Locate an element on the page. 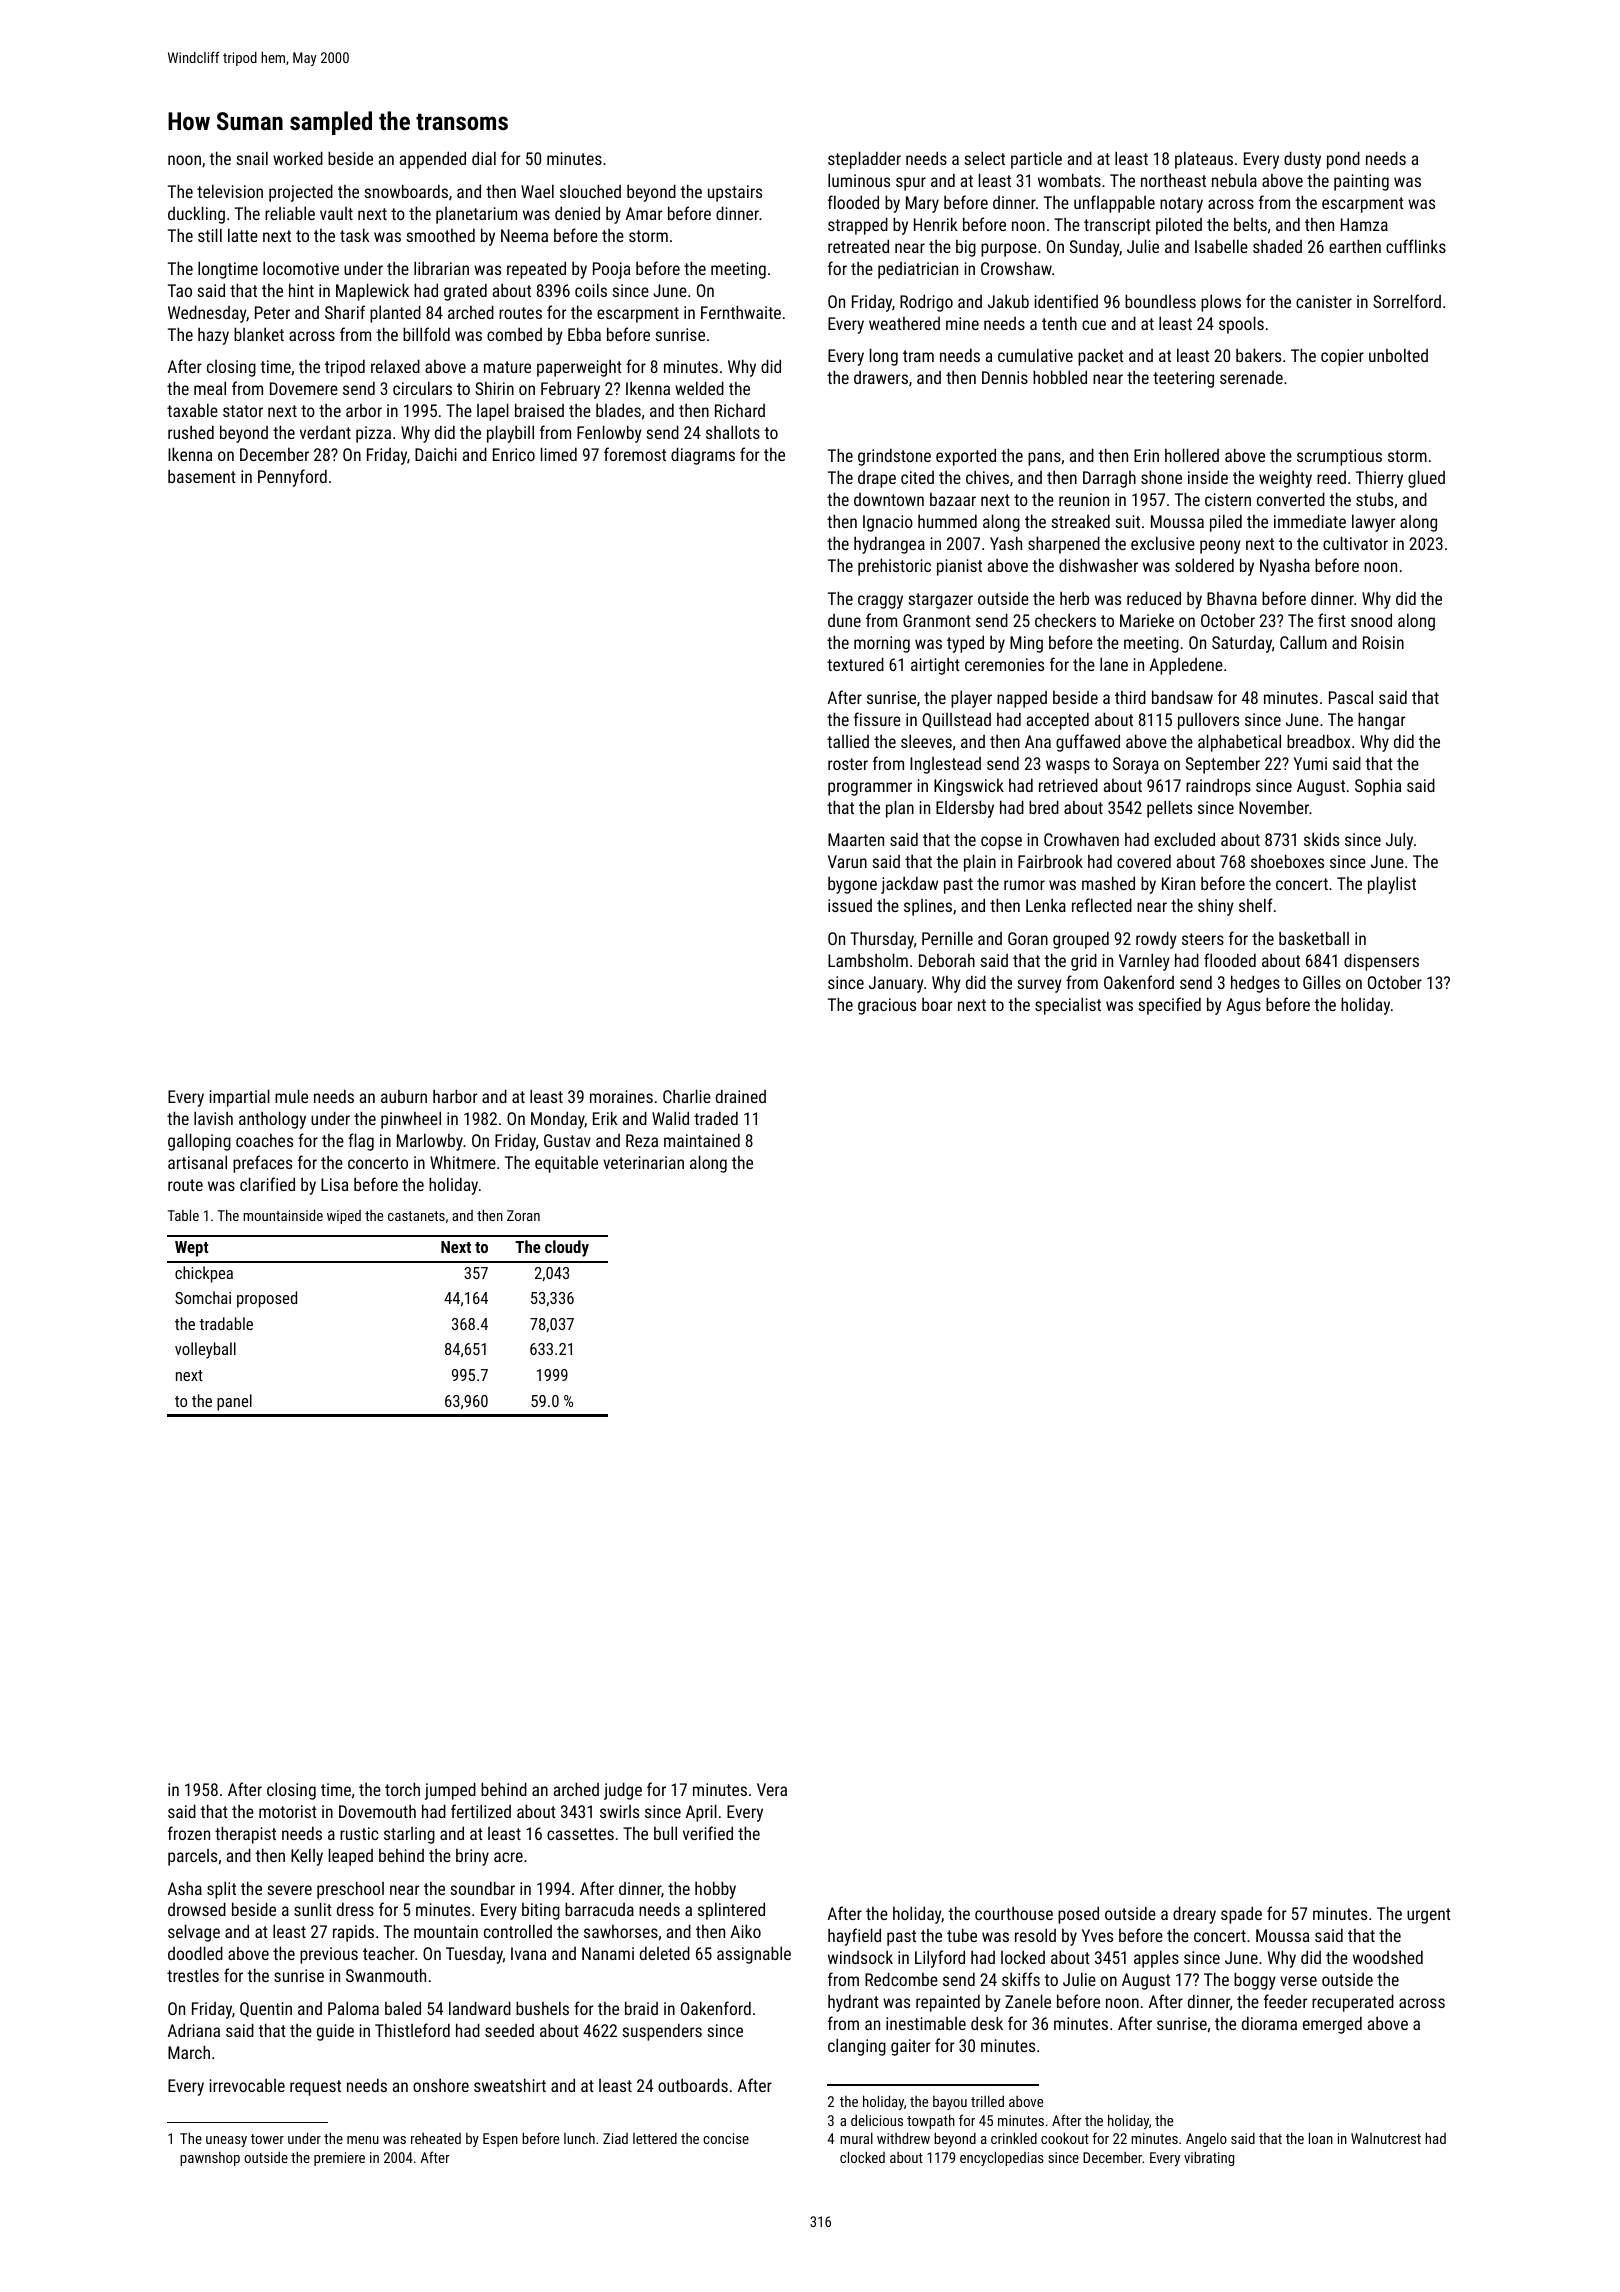 The height and width of the image is (2292, 1620). irrevocable is located at coordinates (247, 2085).
